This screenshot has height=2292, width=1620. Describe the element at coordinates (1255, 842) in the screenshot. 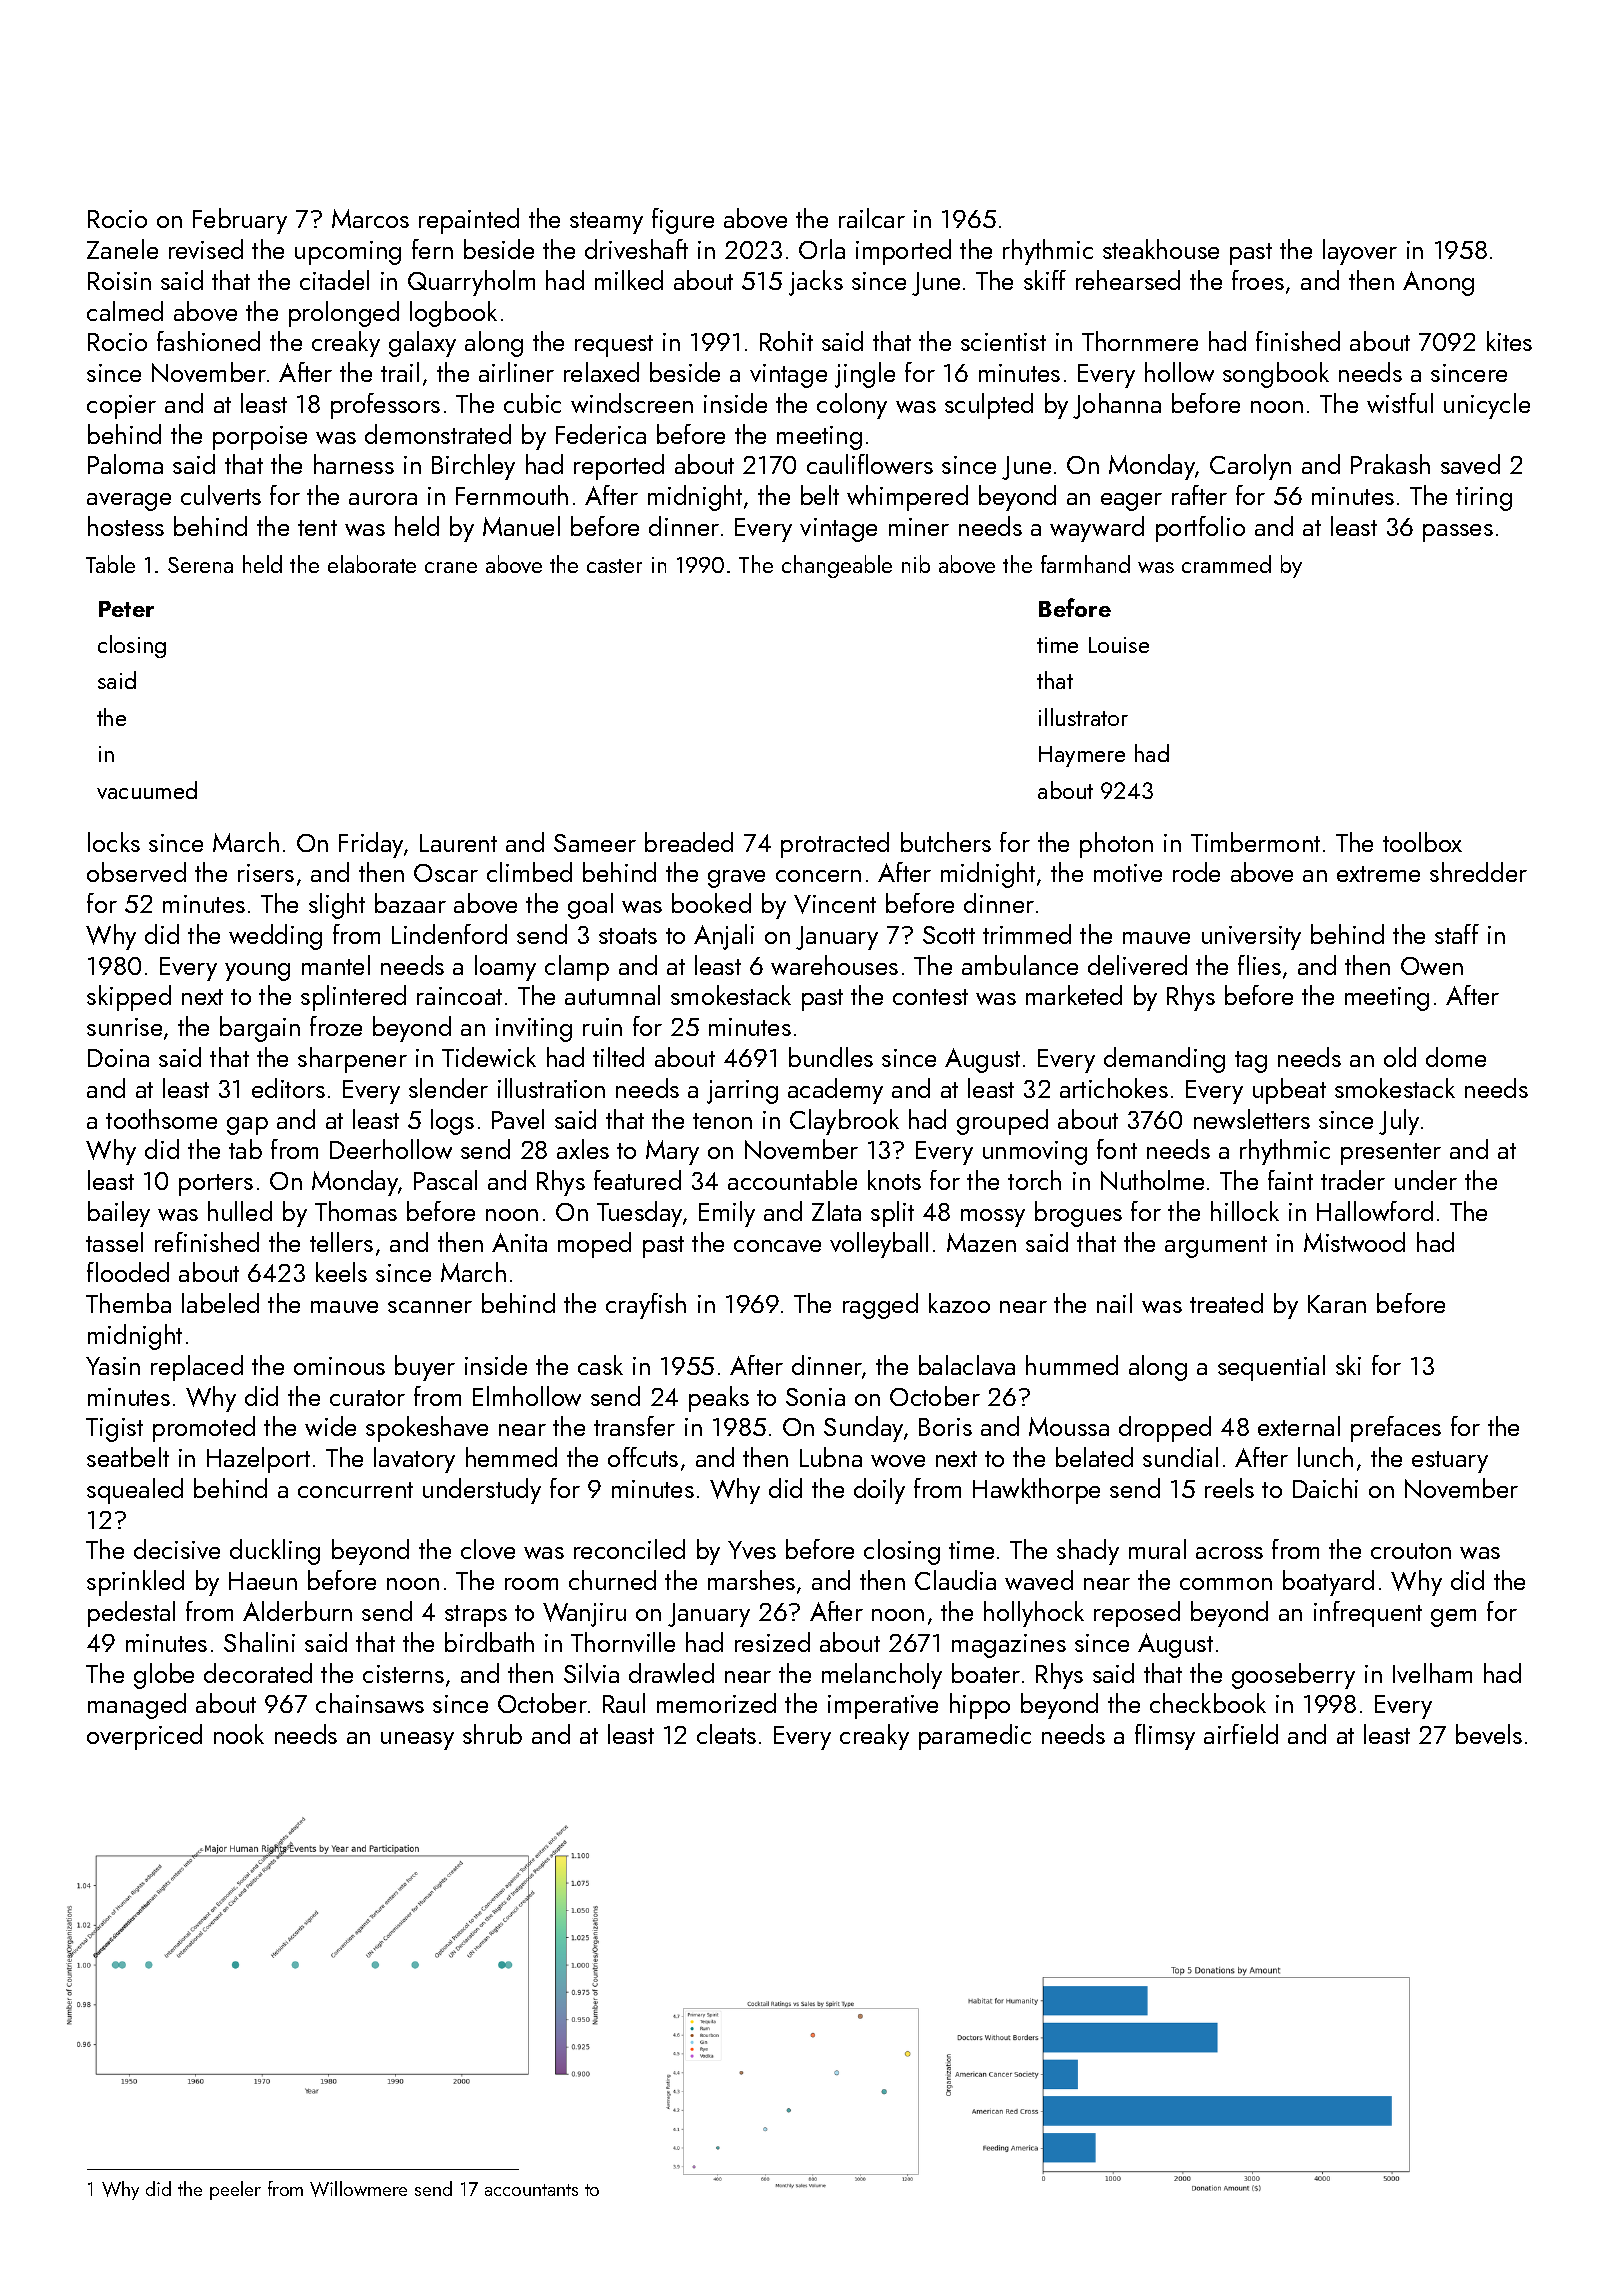

I see `Timbermont` at that location.
